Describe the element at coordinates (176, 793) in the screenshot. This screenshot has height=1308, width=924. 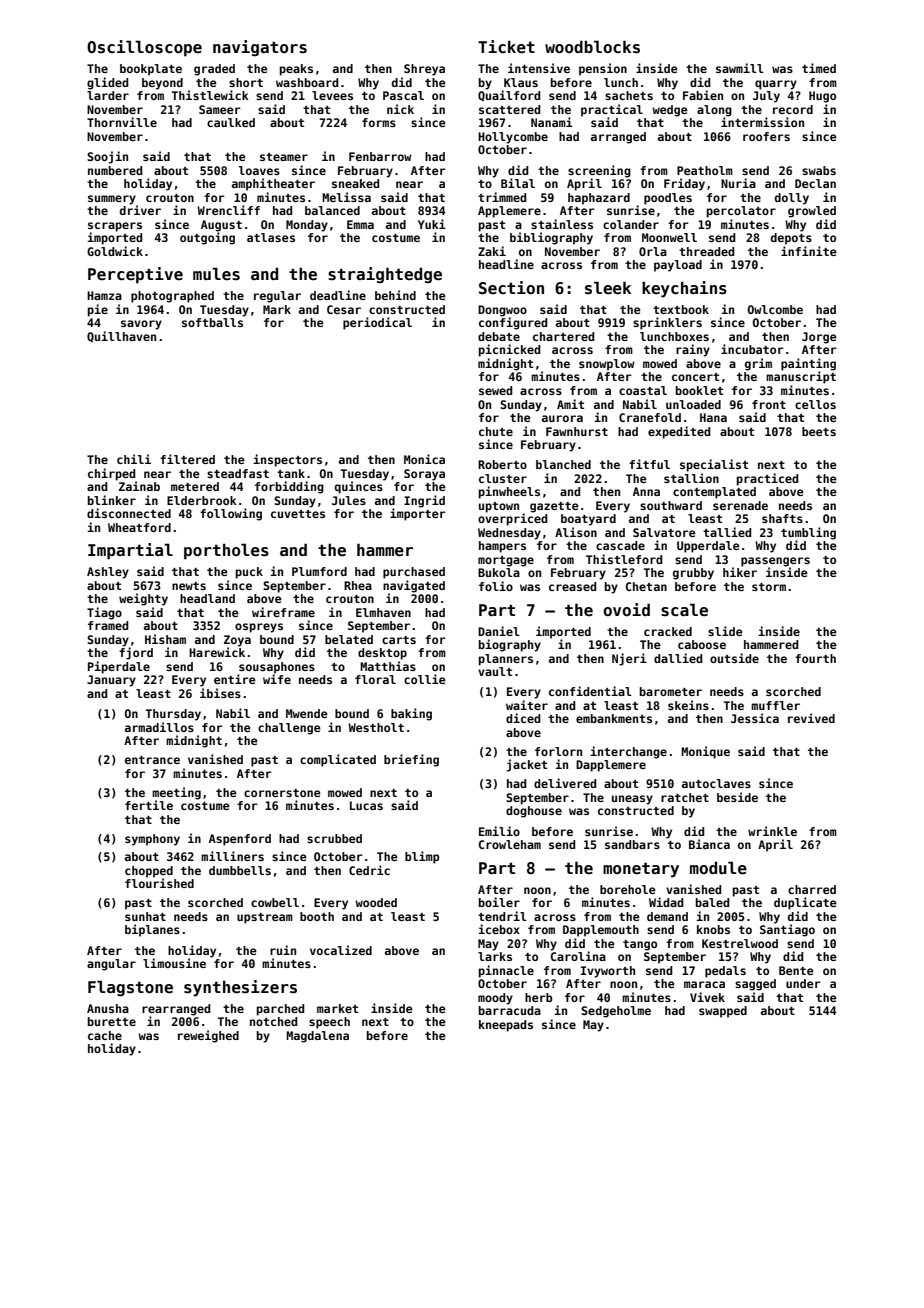
I see `meeting` at that location.
